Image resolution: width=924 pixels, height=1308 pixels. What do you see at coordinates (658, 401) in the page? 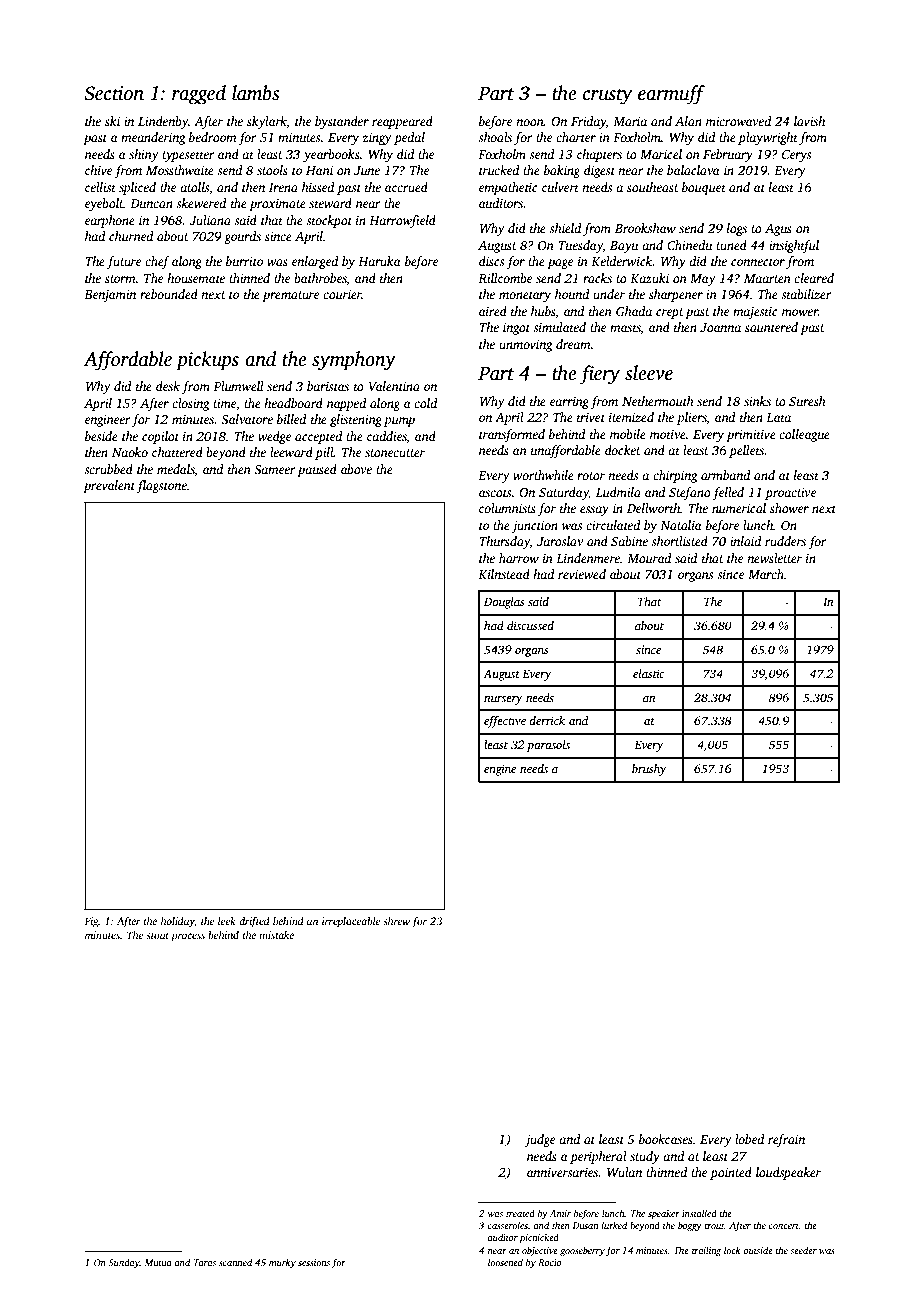
I see `Nethermouth` at bounding box center [658, 401].
